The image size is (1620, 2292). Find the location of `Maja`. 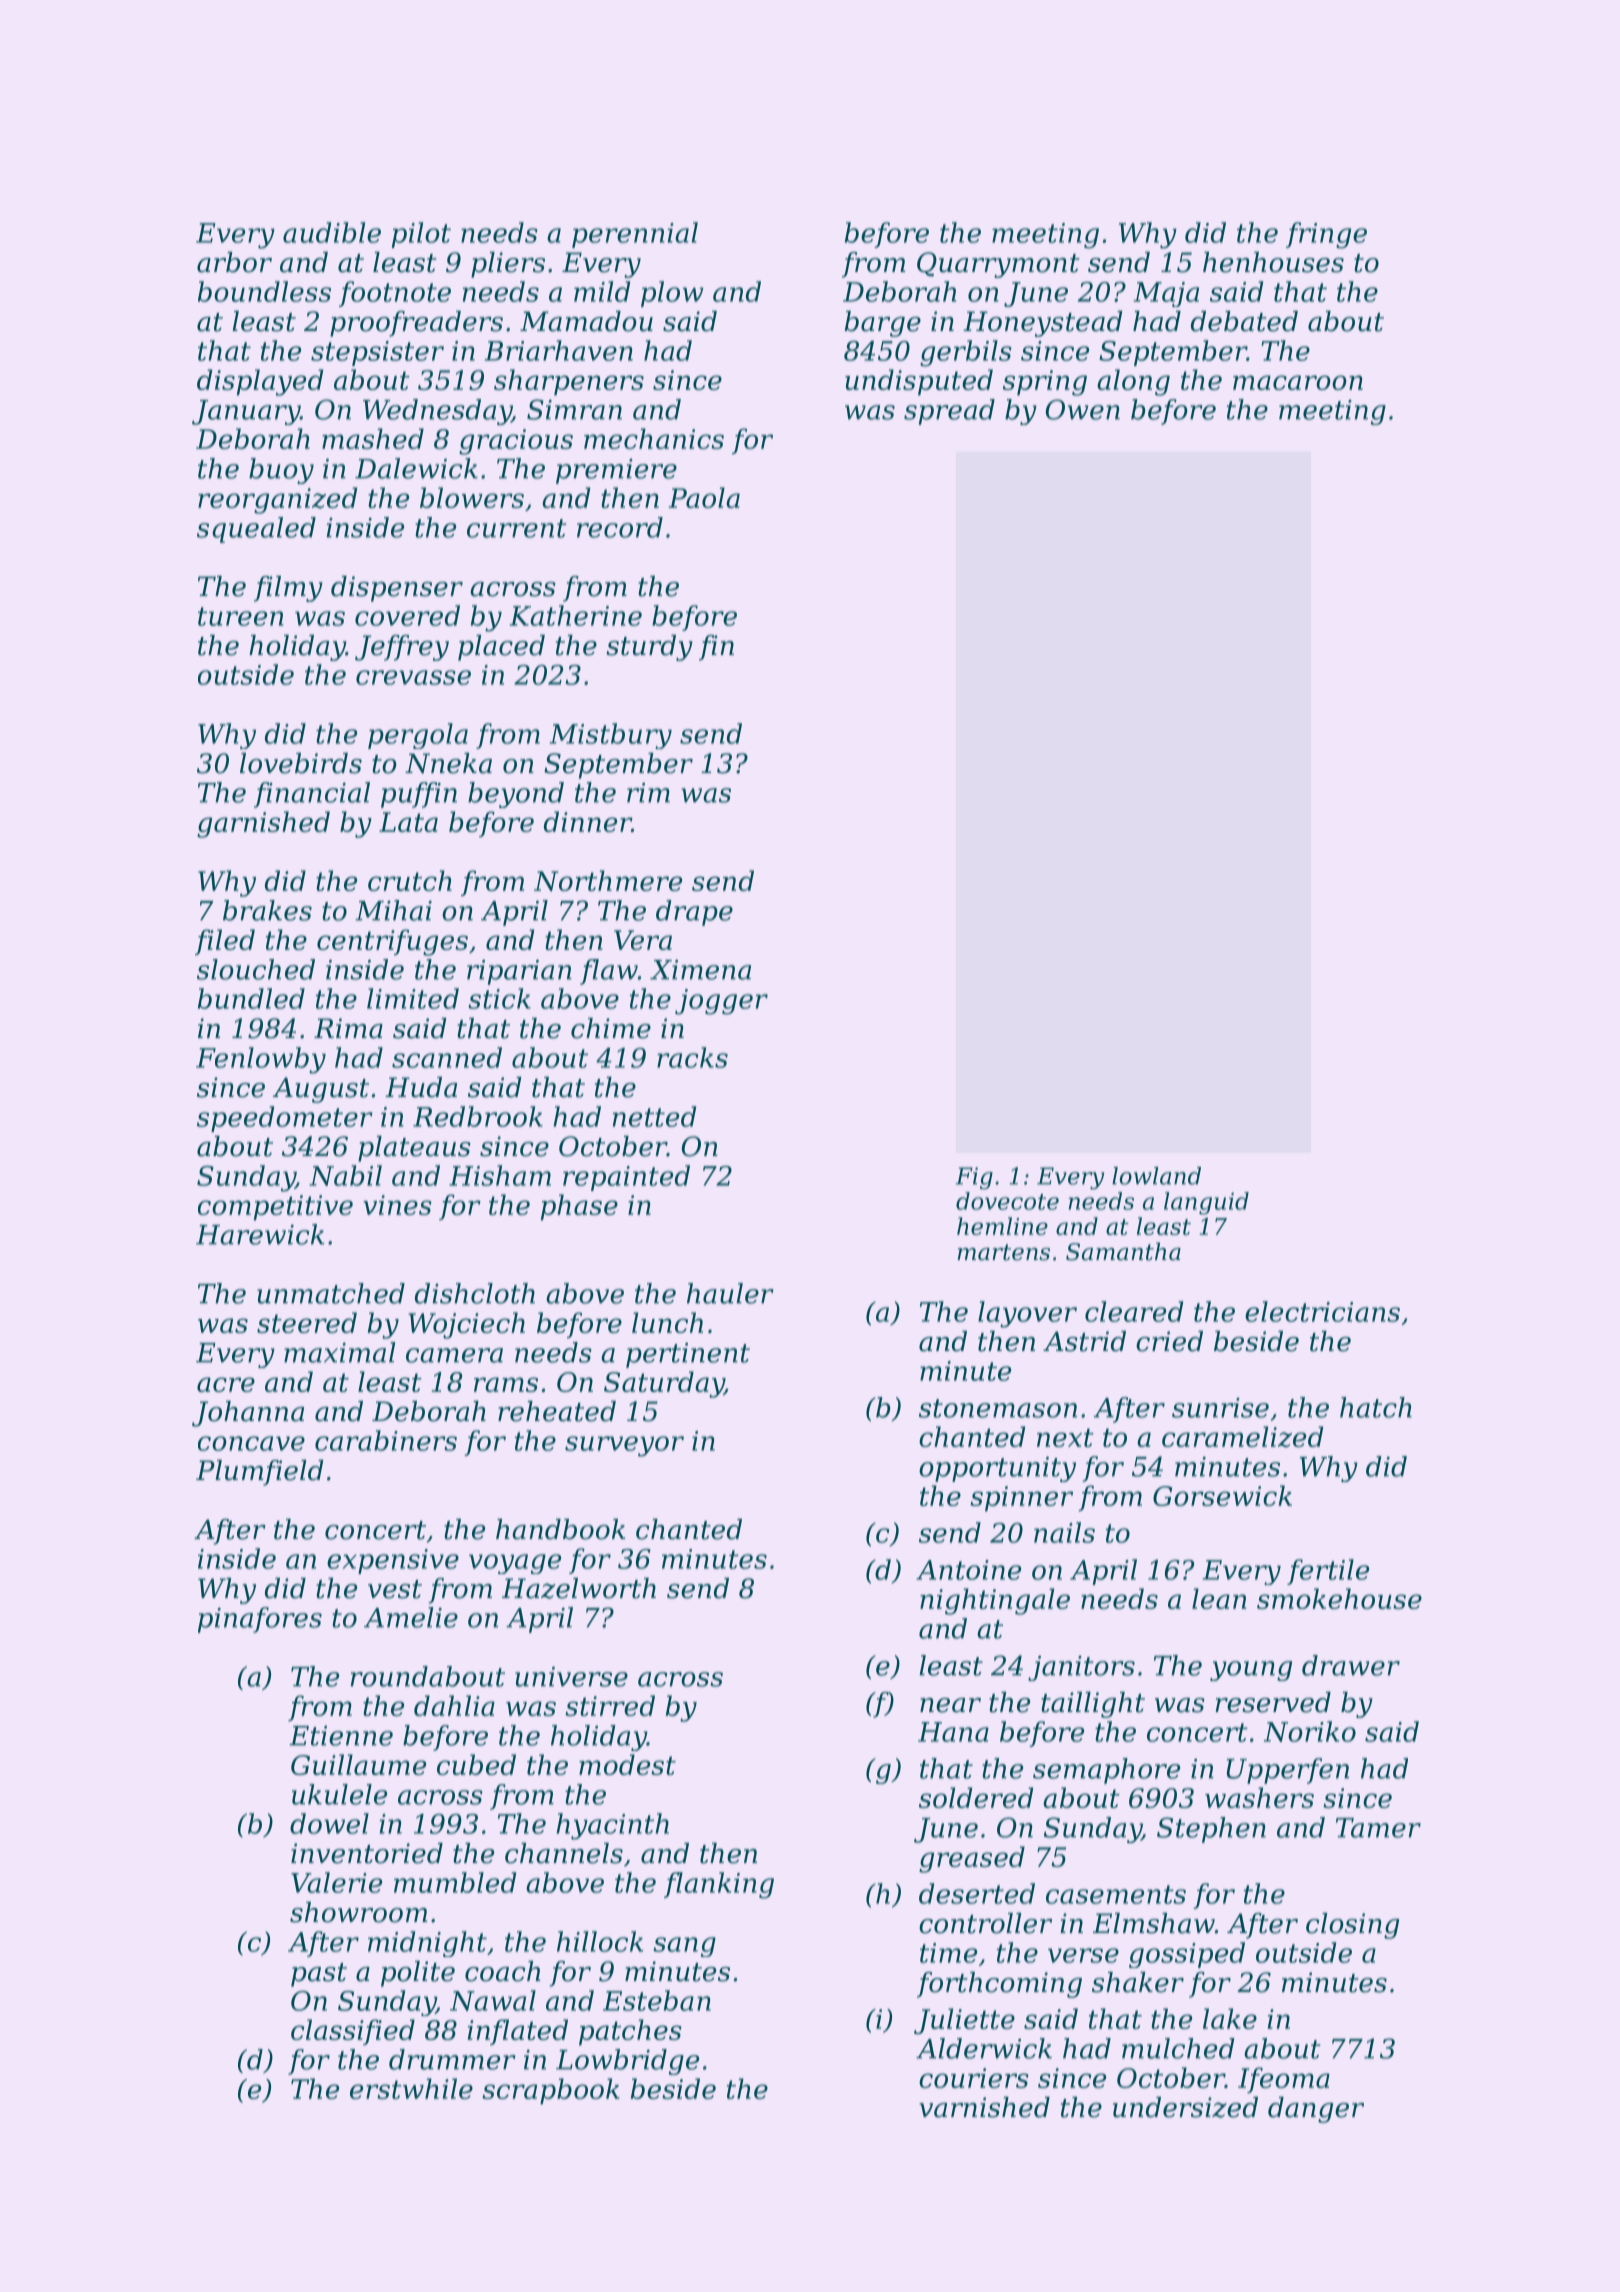

Maja is located at coordinates (1166, 294).
